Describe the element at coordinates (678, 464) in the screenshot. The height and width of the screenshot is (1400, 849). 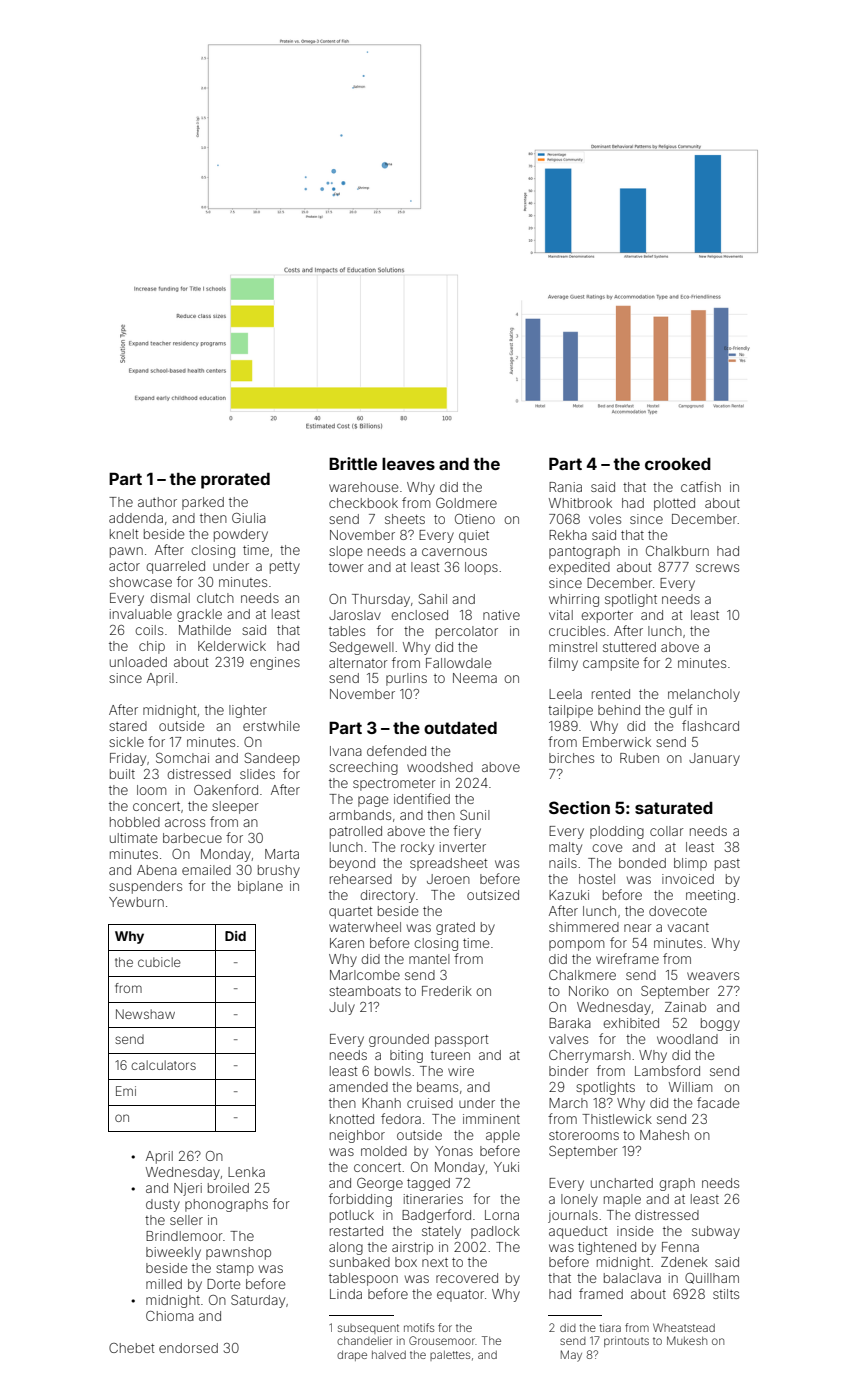
I see `crooked` at that location.
